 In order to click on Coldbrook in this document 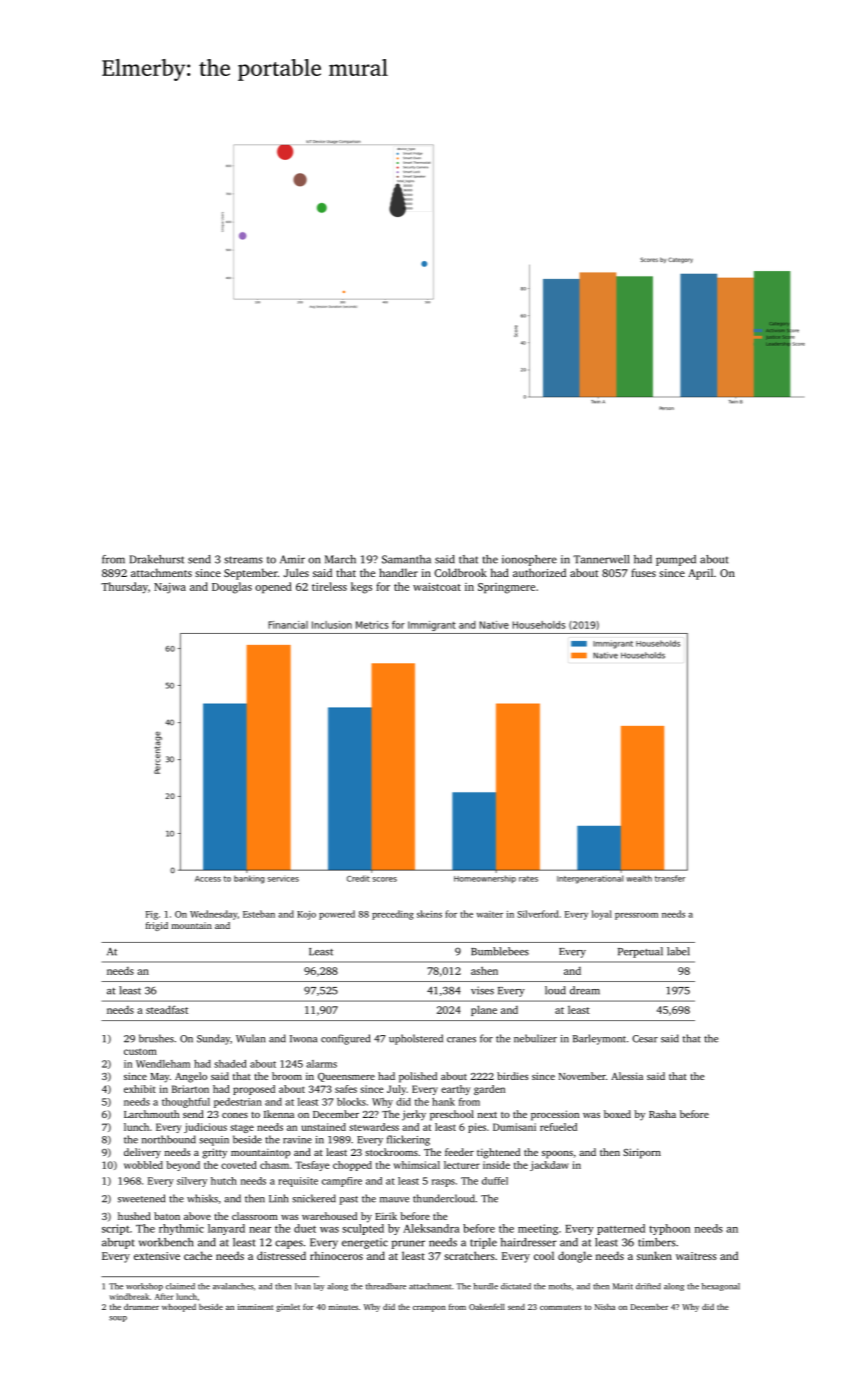, I will do `click(461, 572)`.
